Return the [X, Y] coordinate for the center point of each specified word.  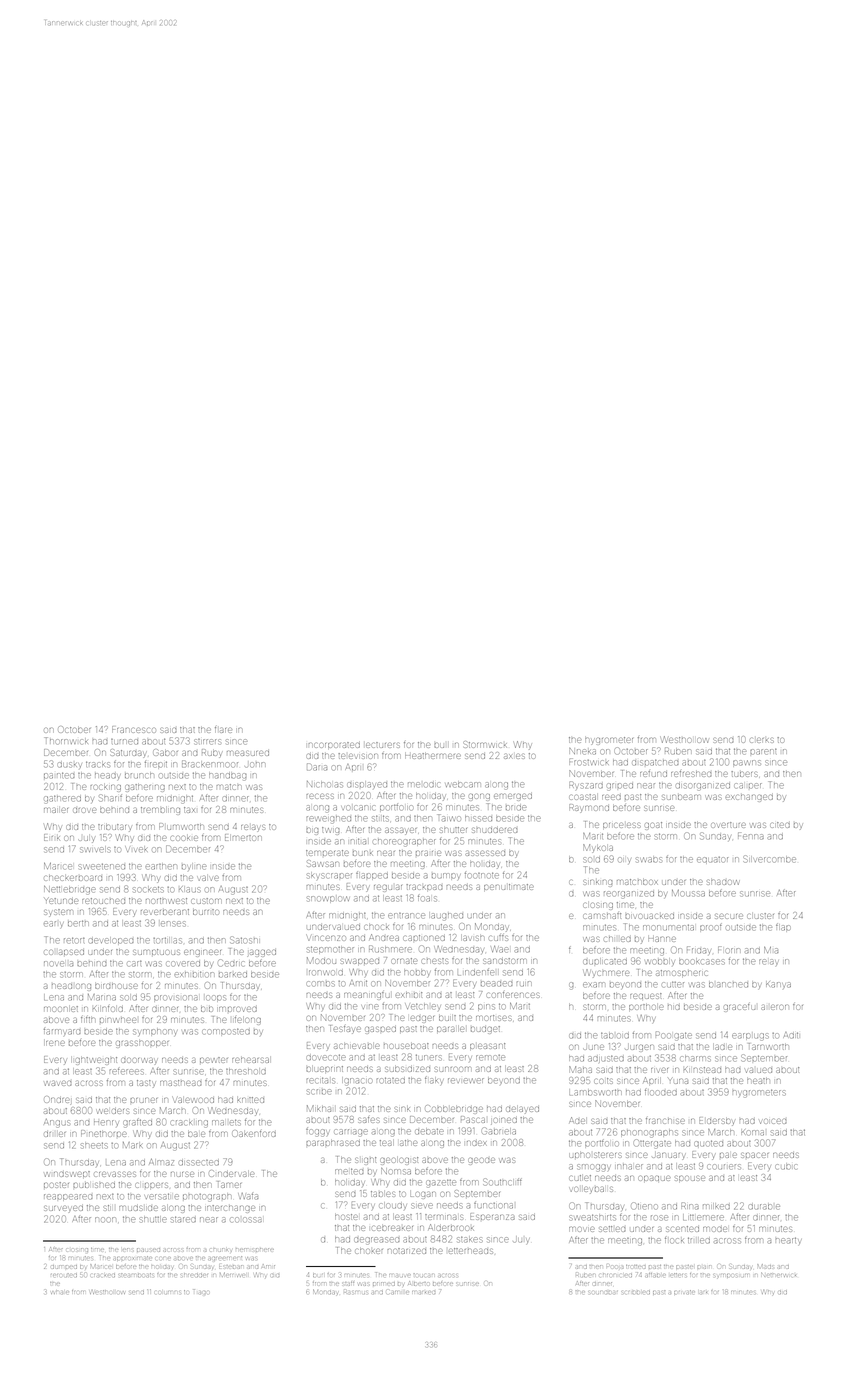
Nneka [582, 751]
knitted [250, 1100]
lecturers [382, 745]
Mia [771, 950]
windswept [67, 1174]
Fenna [751, 835]
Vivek [137, 849]
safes [369, 1120]
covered [183, 963]
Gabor [165, 752]
